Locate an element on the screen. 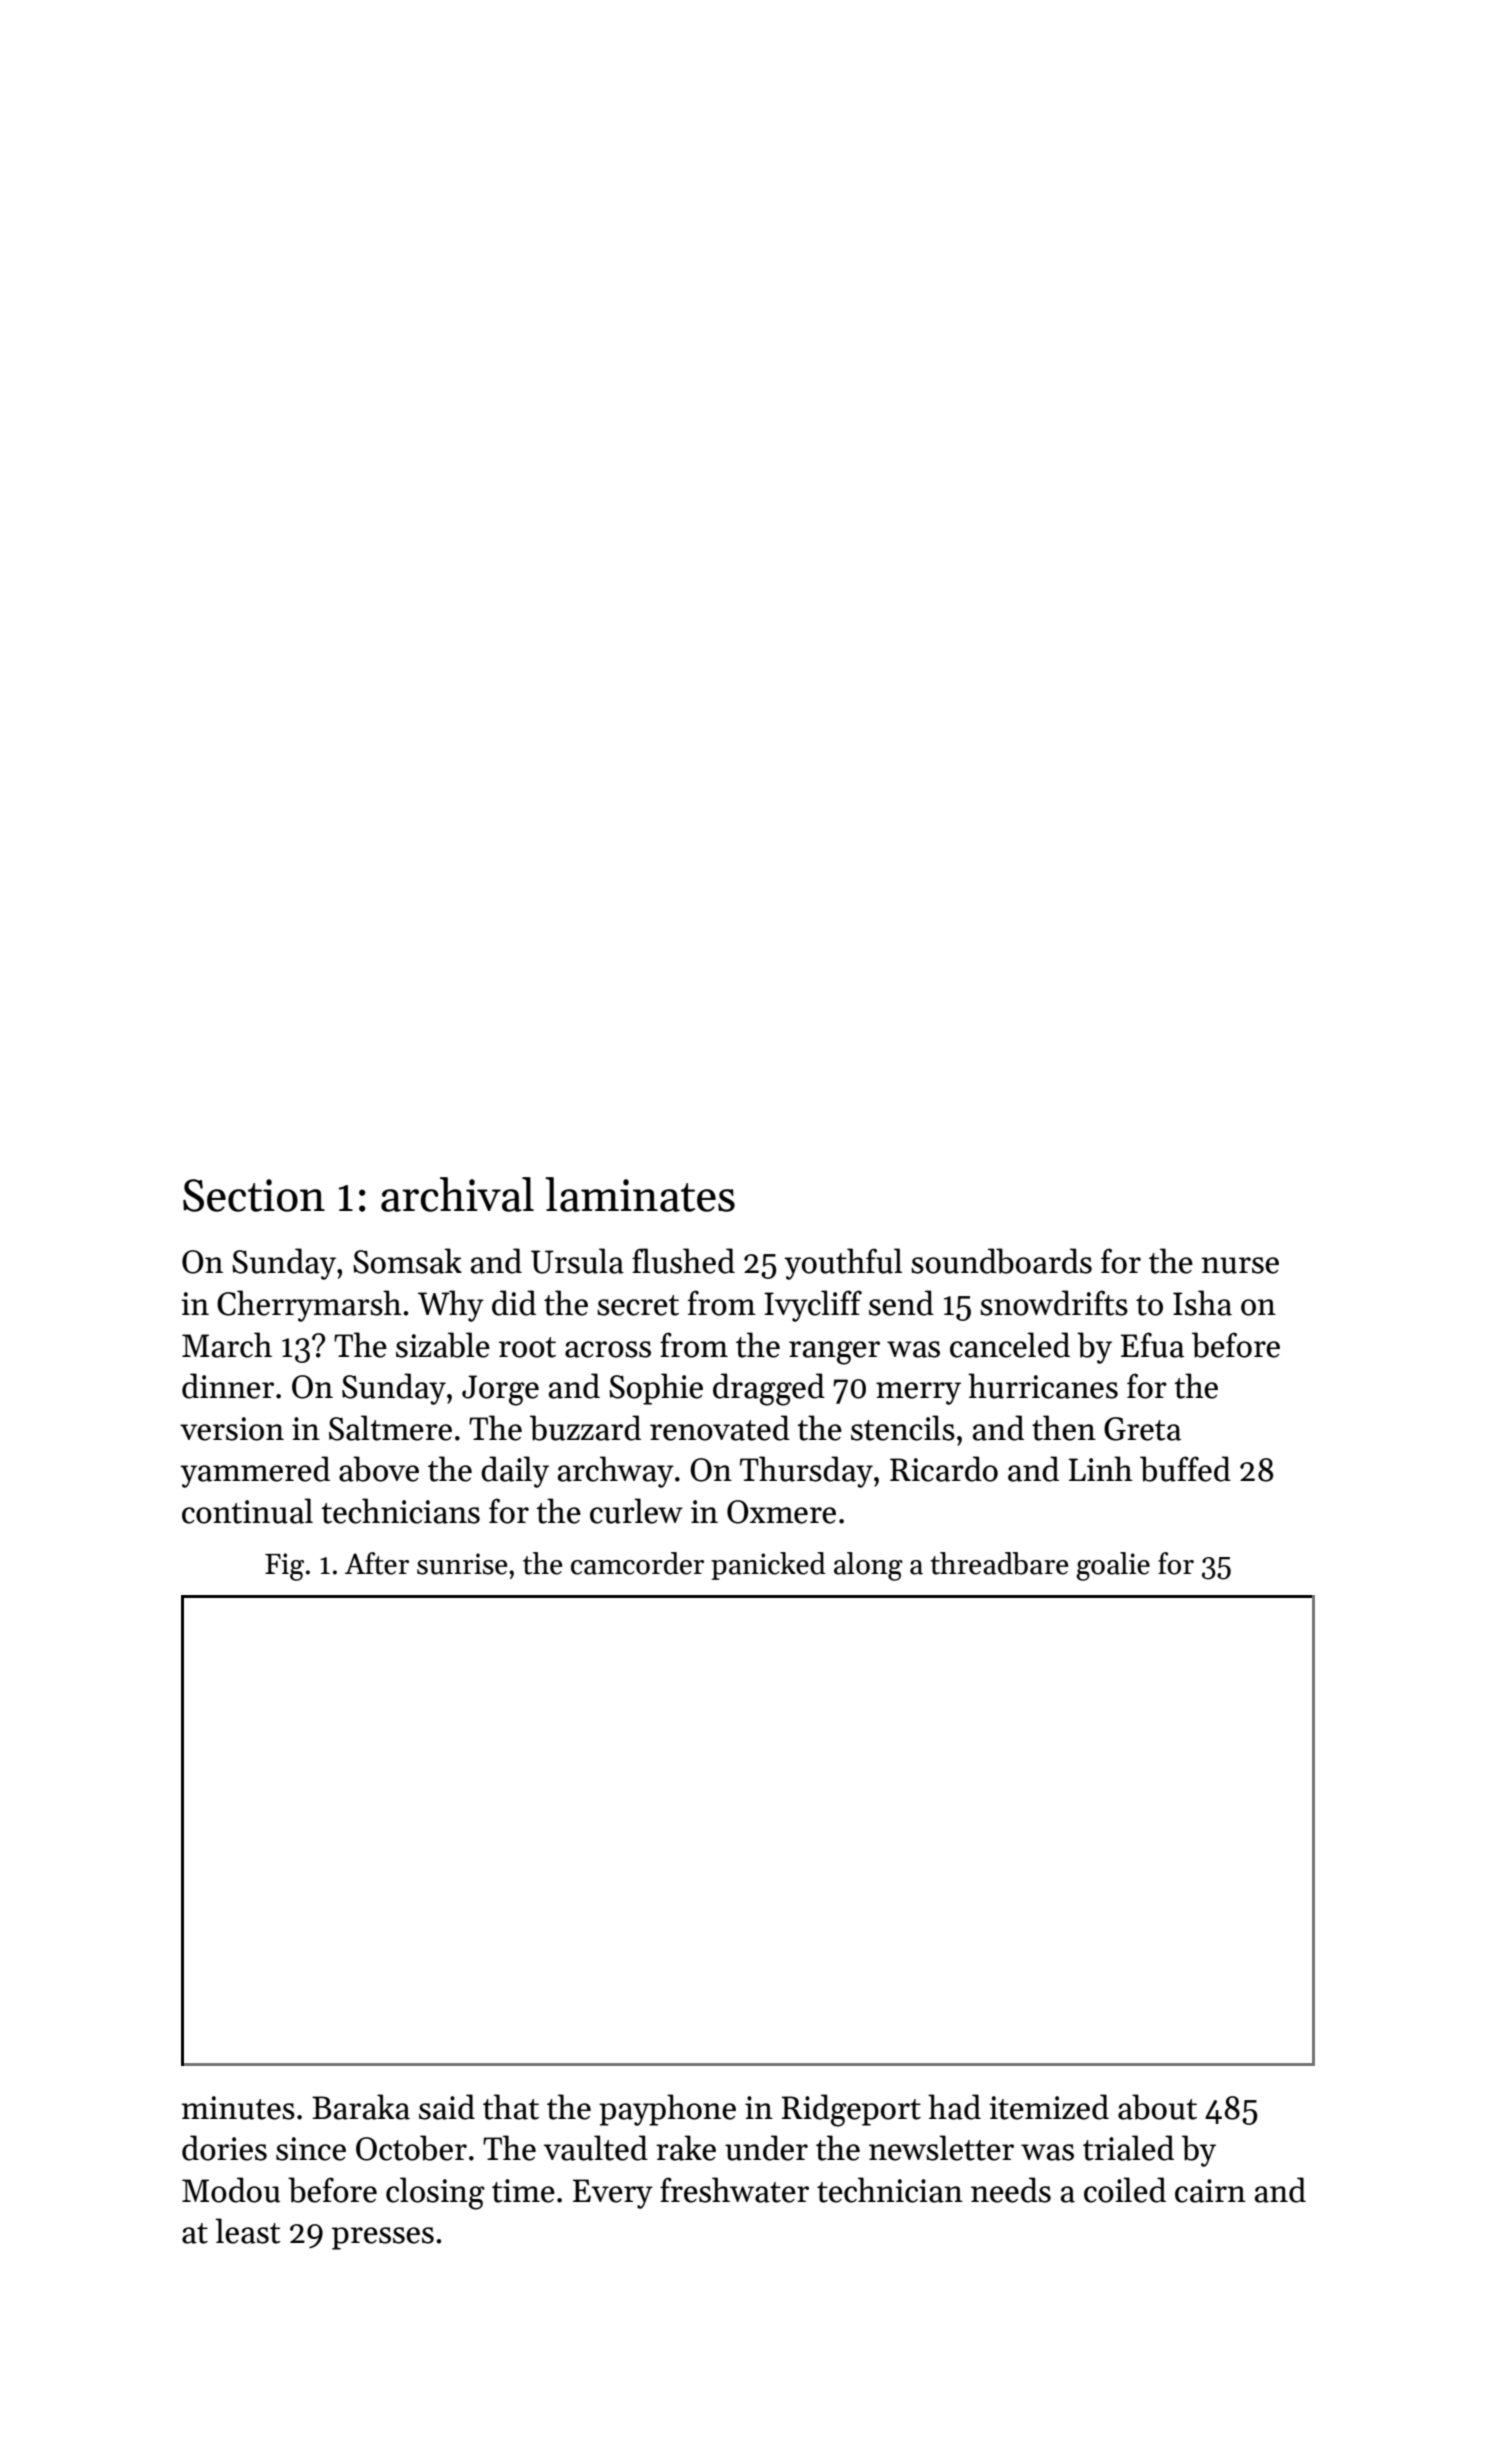 This screenshot has height=2464, width=1496. youthful is located at coordinates (843, 1264).
